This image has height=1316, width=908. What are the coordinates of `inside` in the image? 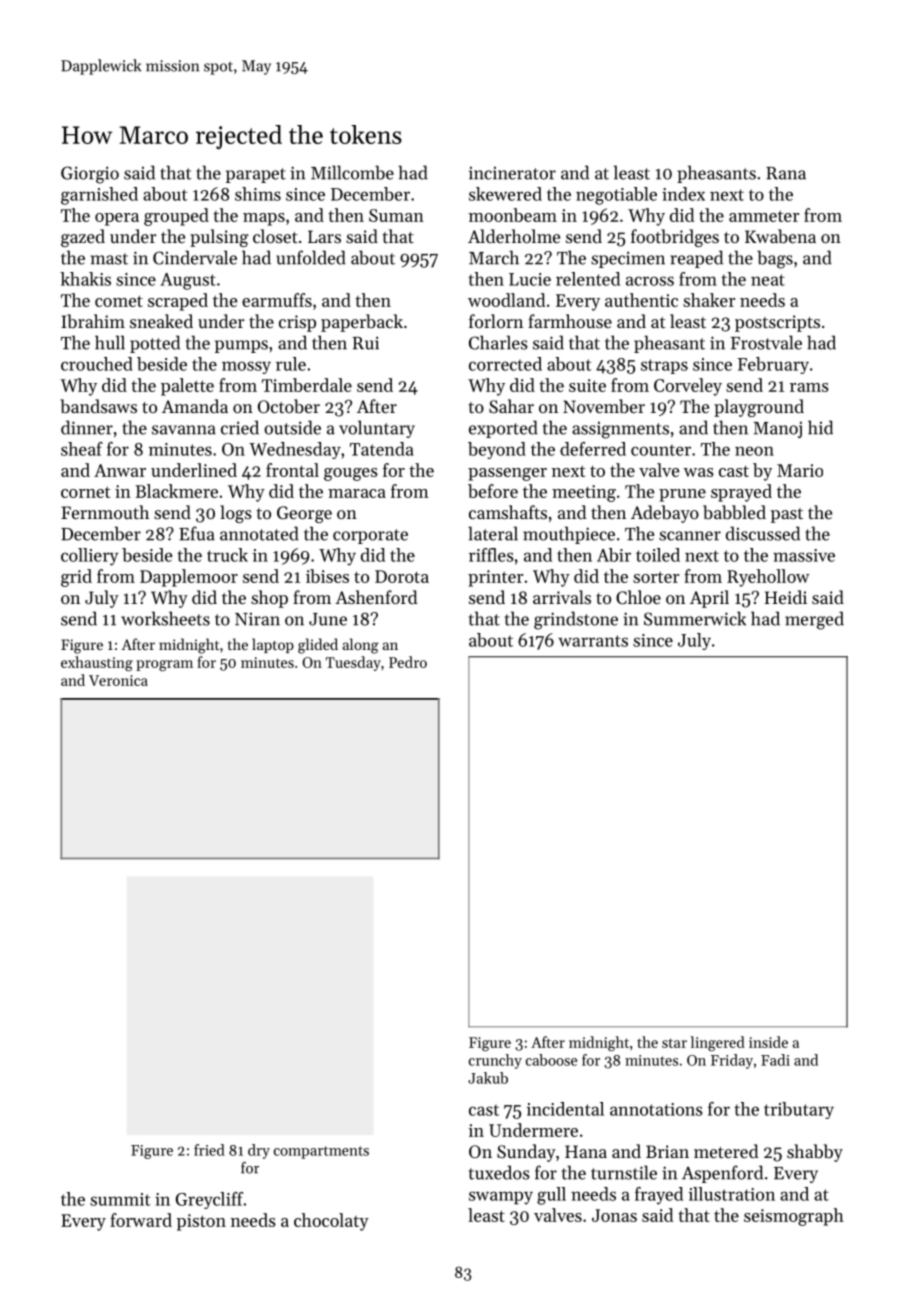 It's located at (768, 1042).
